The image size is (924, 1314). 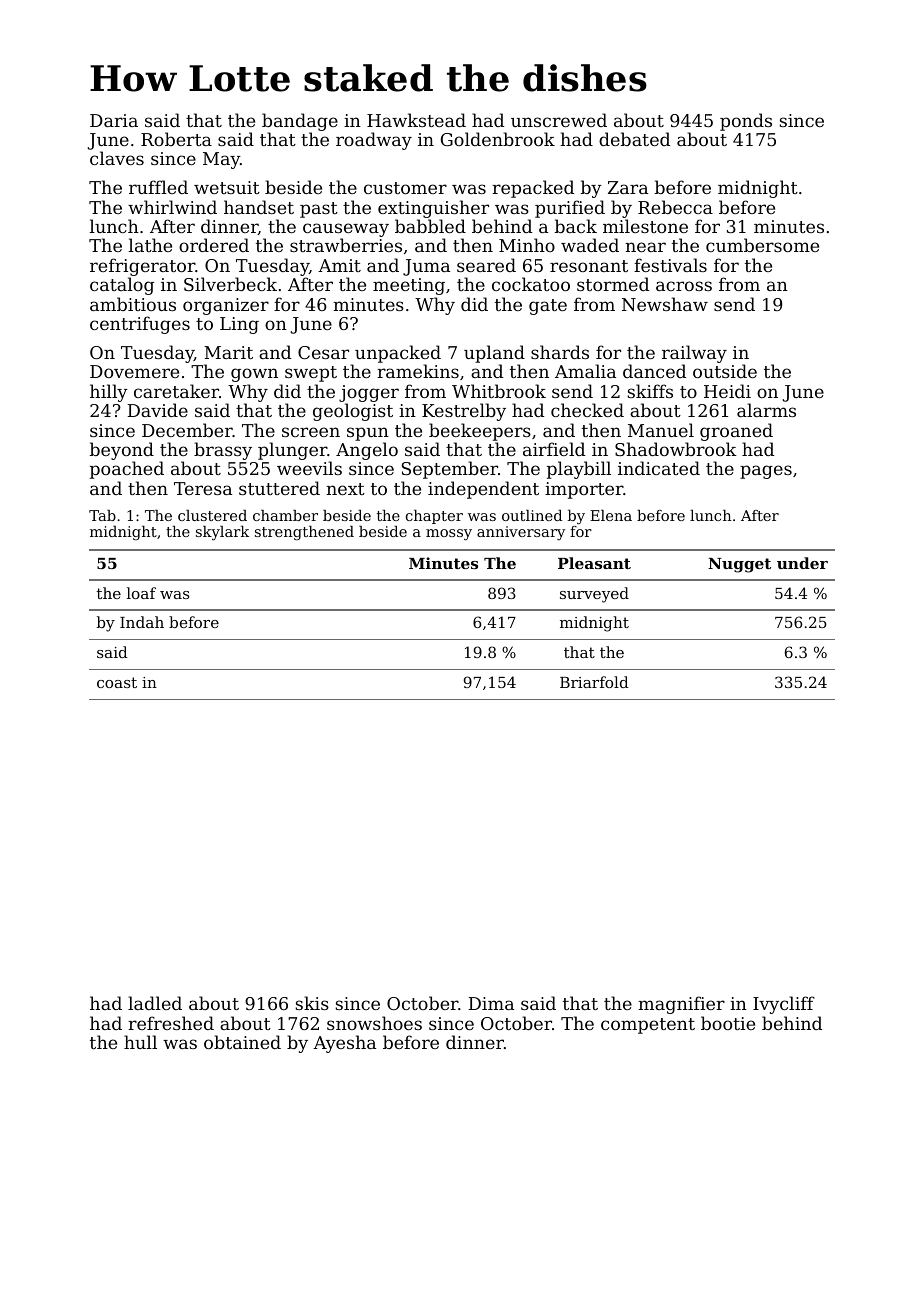 What do you see at coordinates (117, 682) in the image?
I see `coast` at bounding box center [117, 682].
